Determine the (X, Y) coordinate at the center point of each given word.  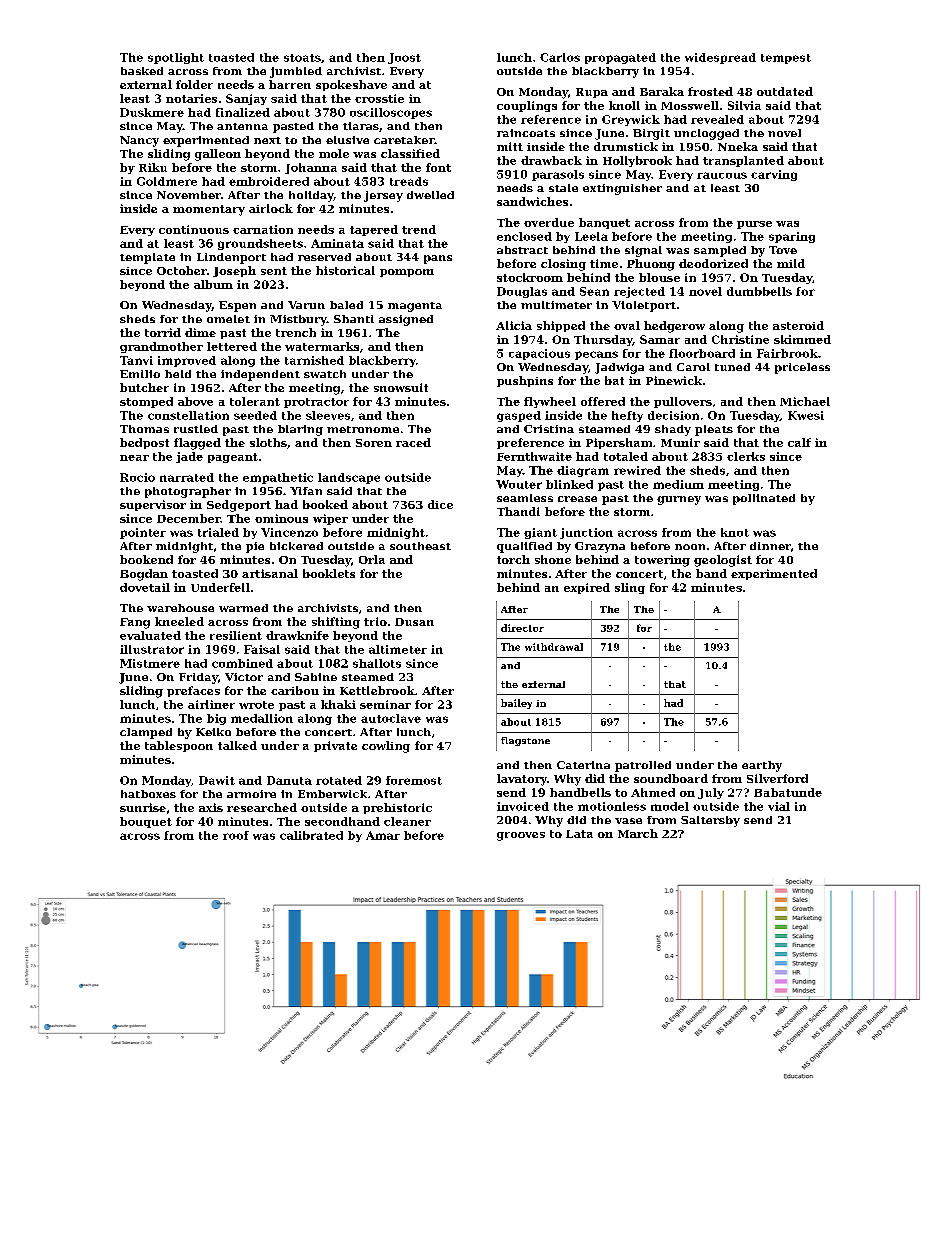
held (178, 374)
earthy (762, 766)
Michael (805, 401)
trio (375, 621)
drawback (551, 160)
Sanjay (246, 99)
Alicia (514, 325)
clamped (146, 733)
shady (673, 430)
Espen (237, 306)
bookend (146, 559)
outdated (785, 91)
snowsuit (401, 387)
